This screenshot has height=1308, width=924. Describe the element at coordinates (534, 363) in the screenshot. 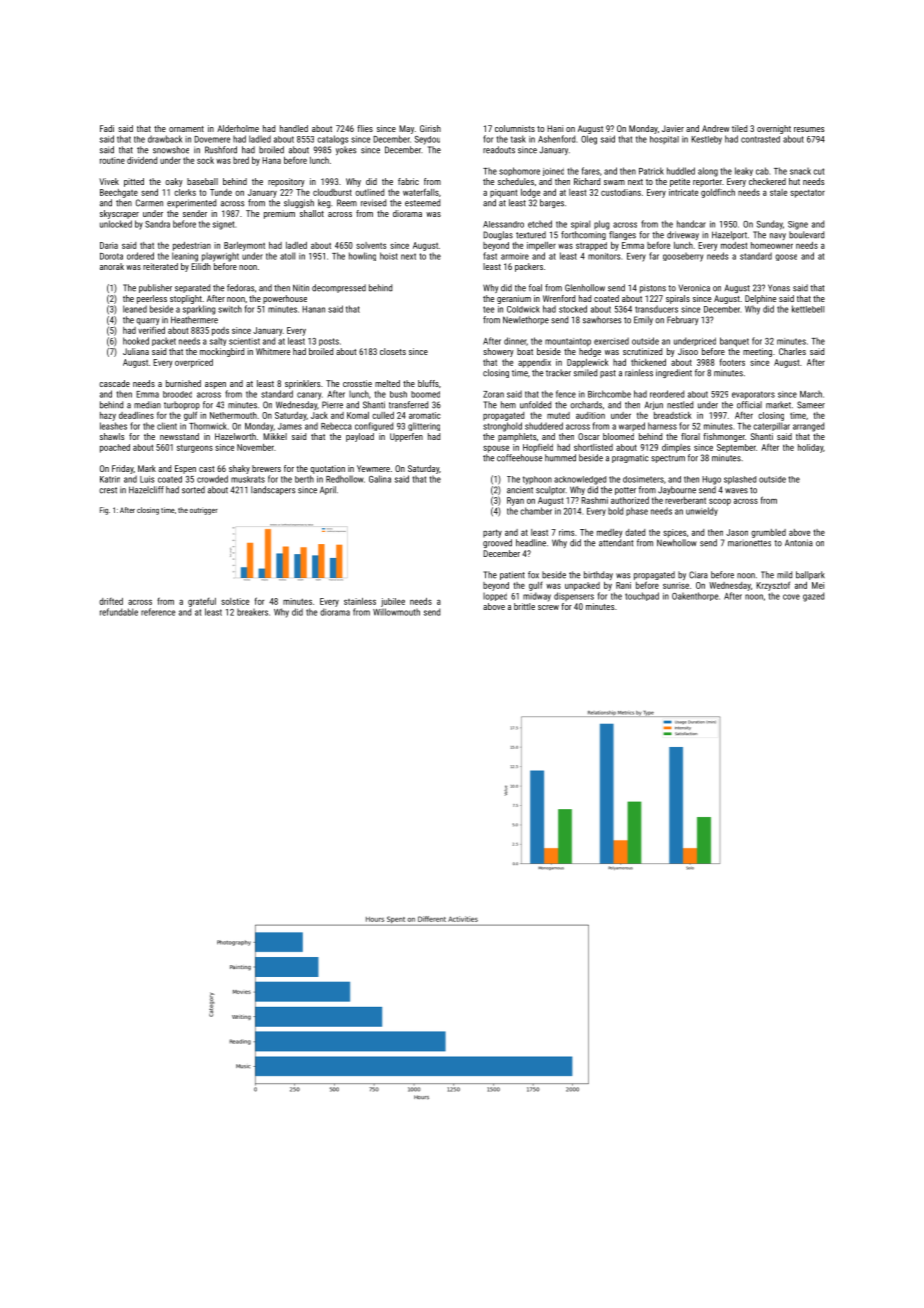

I see `appendix` at that location.
